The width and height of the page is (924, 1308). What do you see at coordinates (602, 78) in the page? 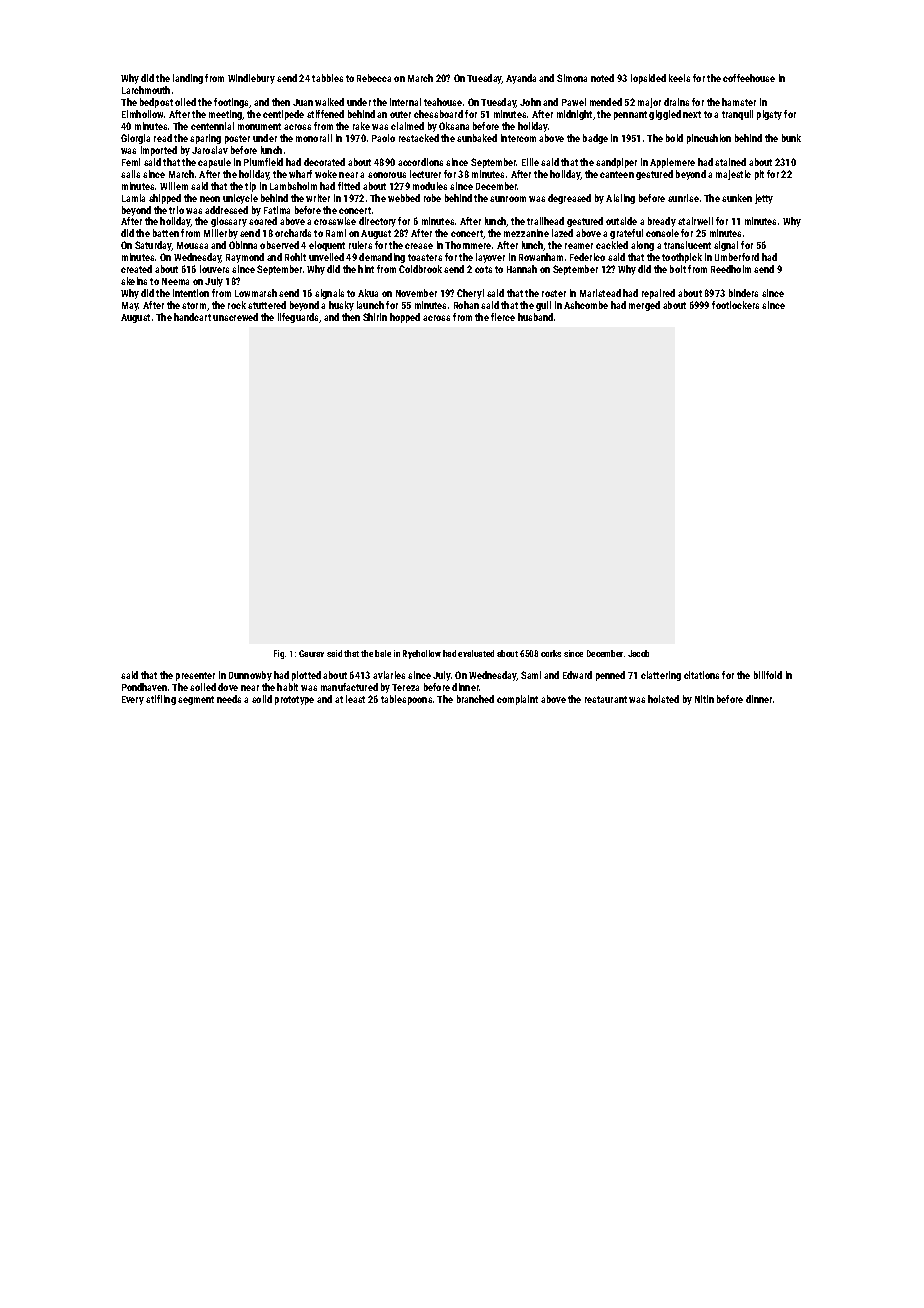
I see `noted` at bounding box center [602, 78].
